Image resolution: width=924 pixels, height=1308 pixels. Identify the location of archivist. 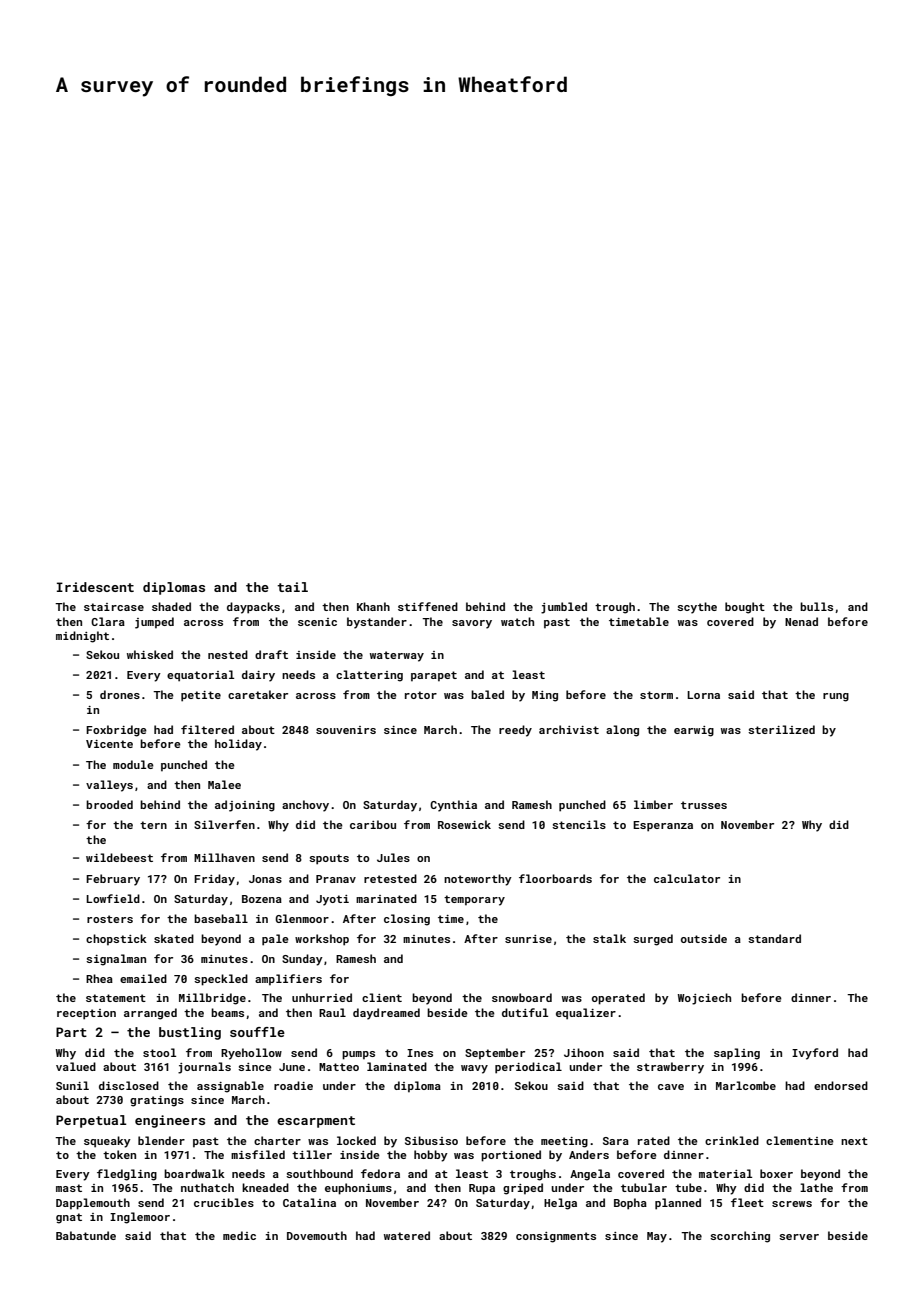
(569, 729).
